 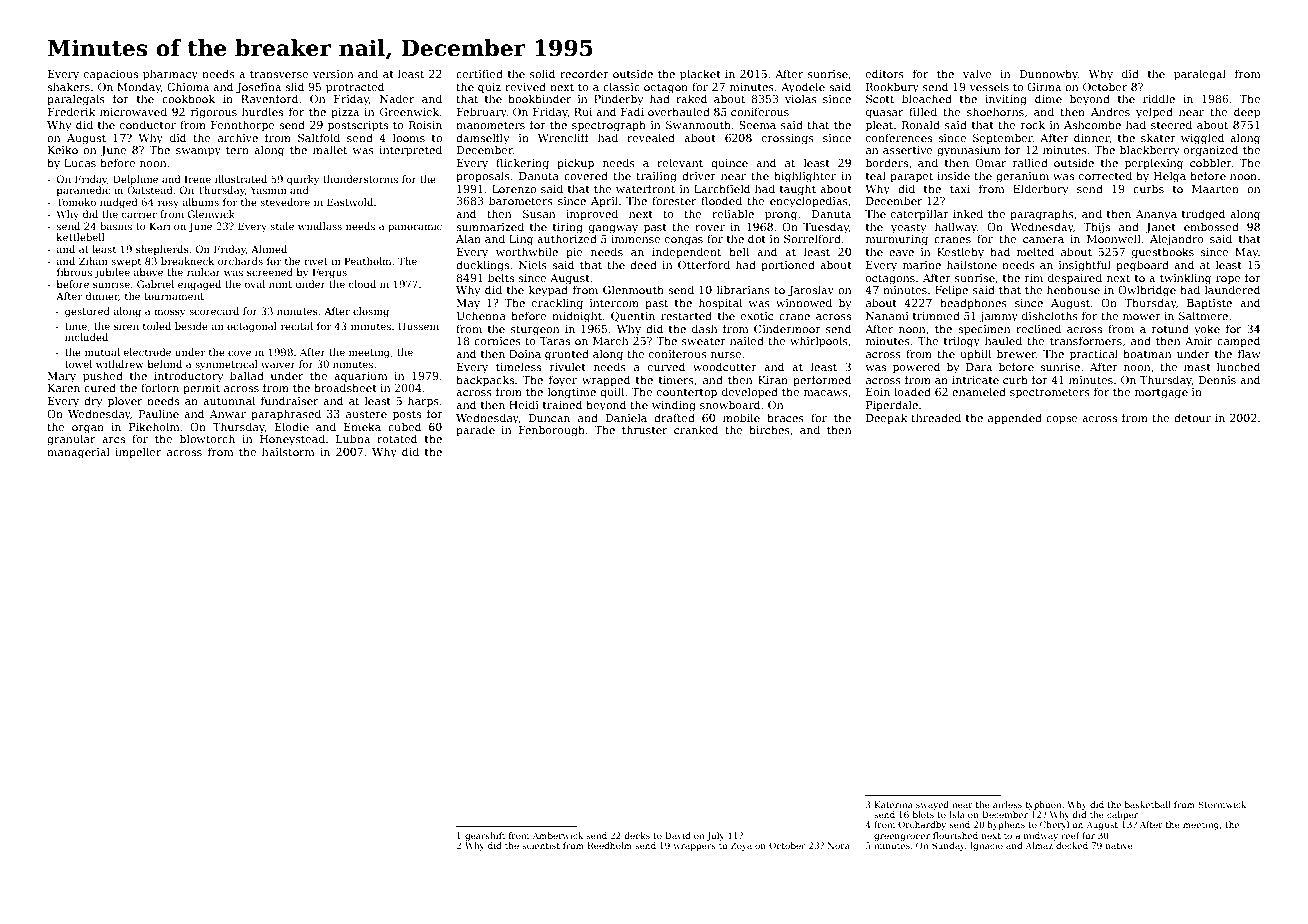 I want to click on deed, so click(x=643, y=264).
